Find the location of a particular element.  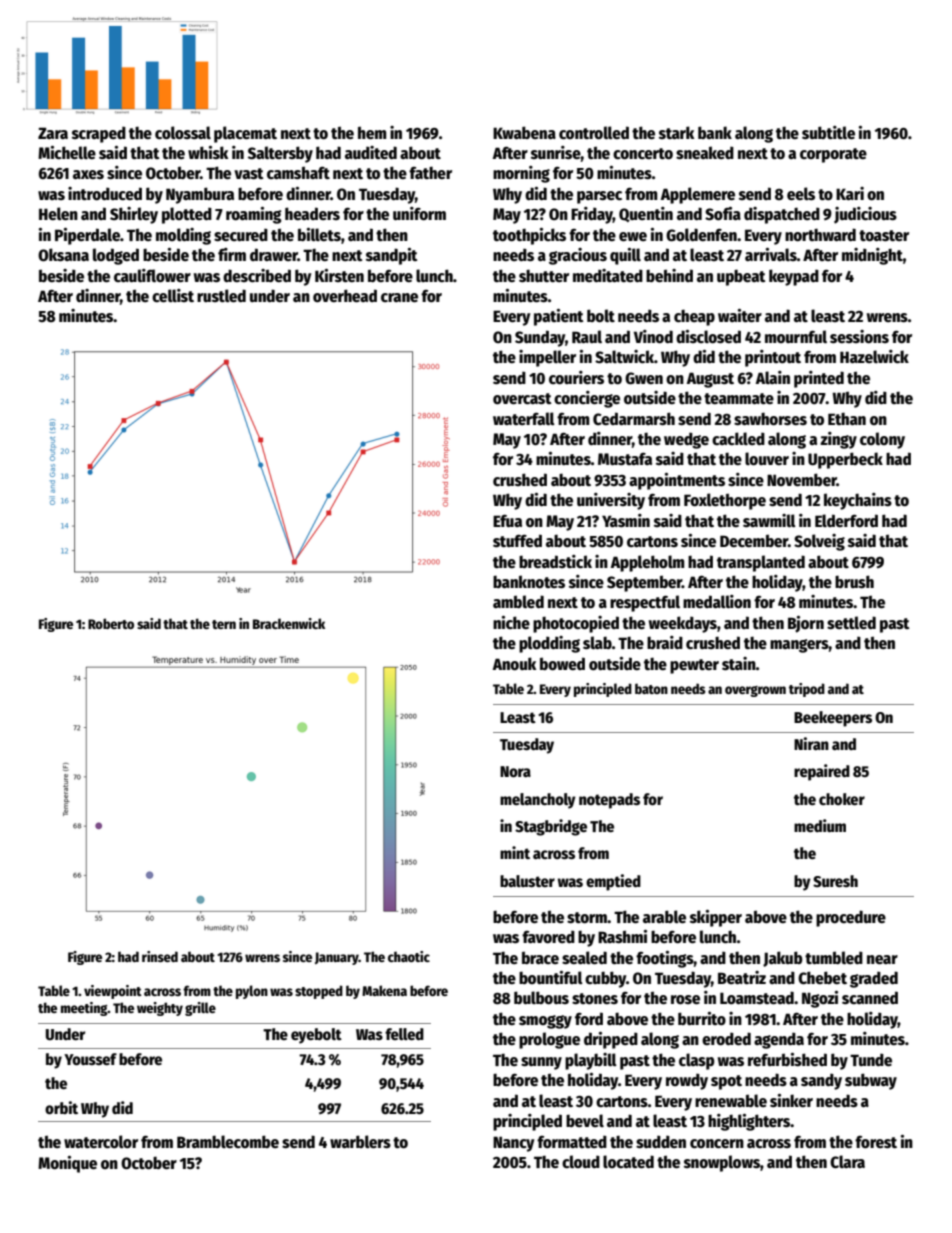

Nancy is located at coordinates (514, 1144).
